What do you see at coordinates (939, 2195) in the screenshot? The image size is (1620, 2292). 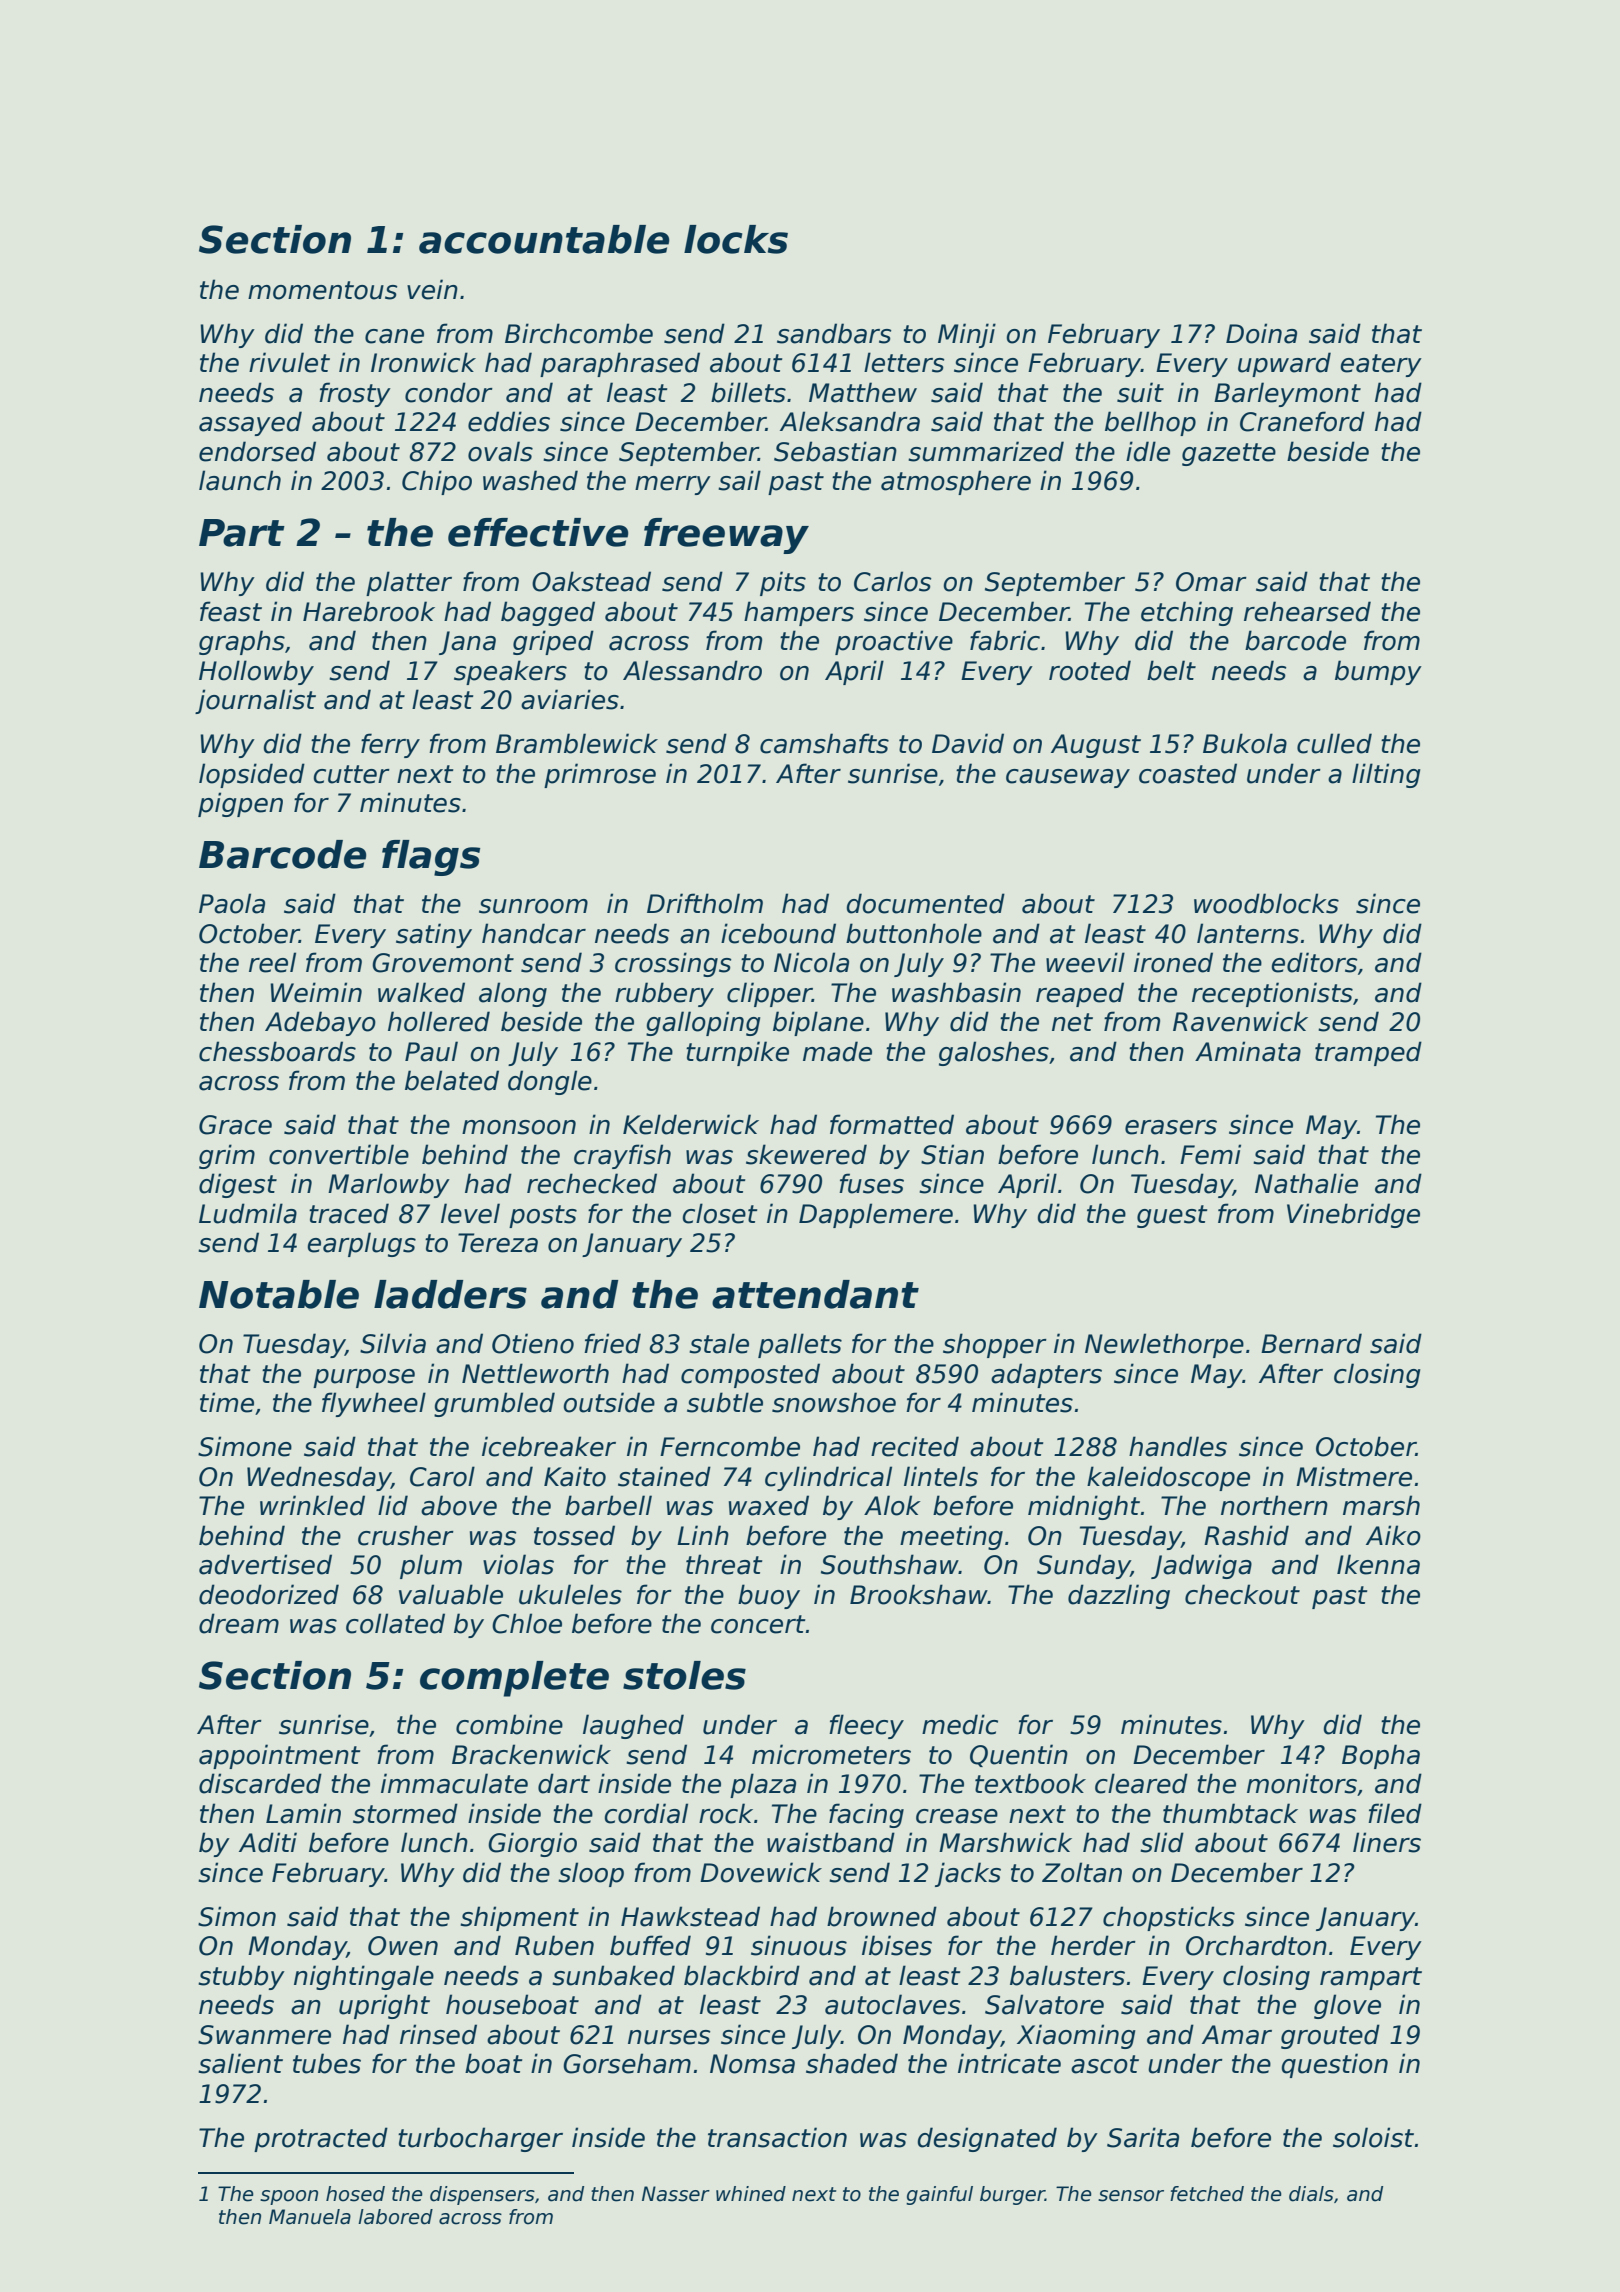 I see `gainful` at bounding box center [939, 2195].
